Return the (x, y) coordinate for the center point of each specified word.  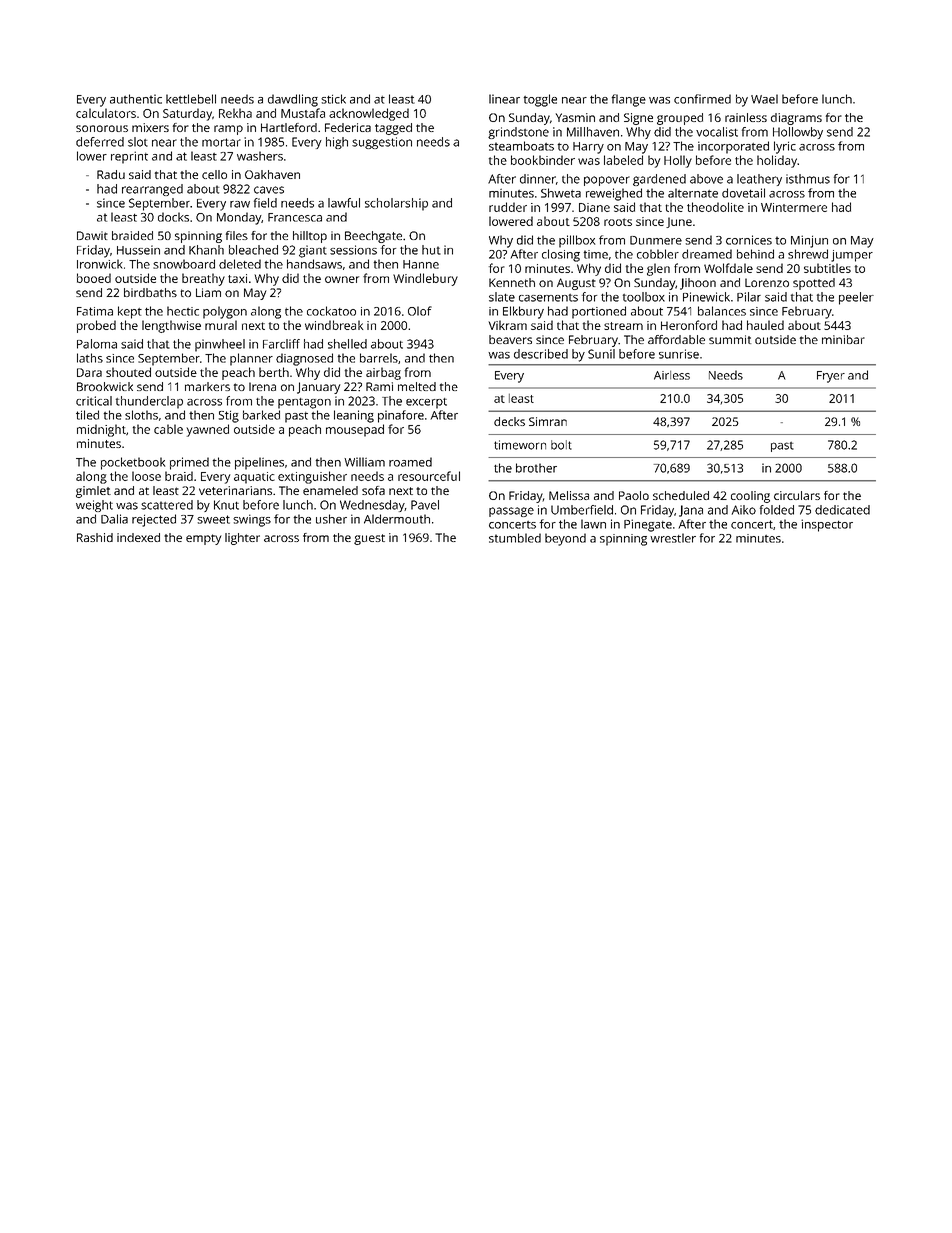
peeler (856, 298)
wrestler (673, 538)
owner (342, 279)
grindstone (518, 133)
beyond (565, 539)
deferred (100, 142)
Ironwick (100, 264)
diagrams (796, 119)
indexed (138, 537)
